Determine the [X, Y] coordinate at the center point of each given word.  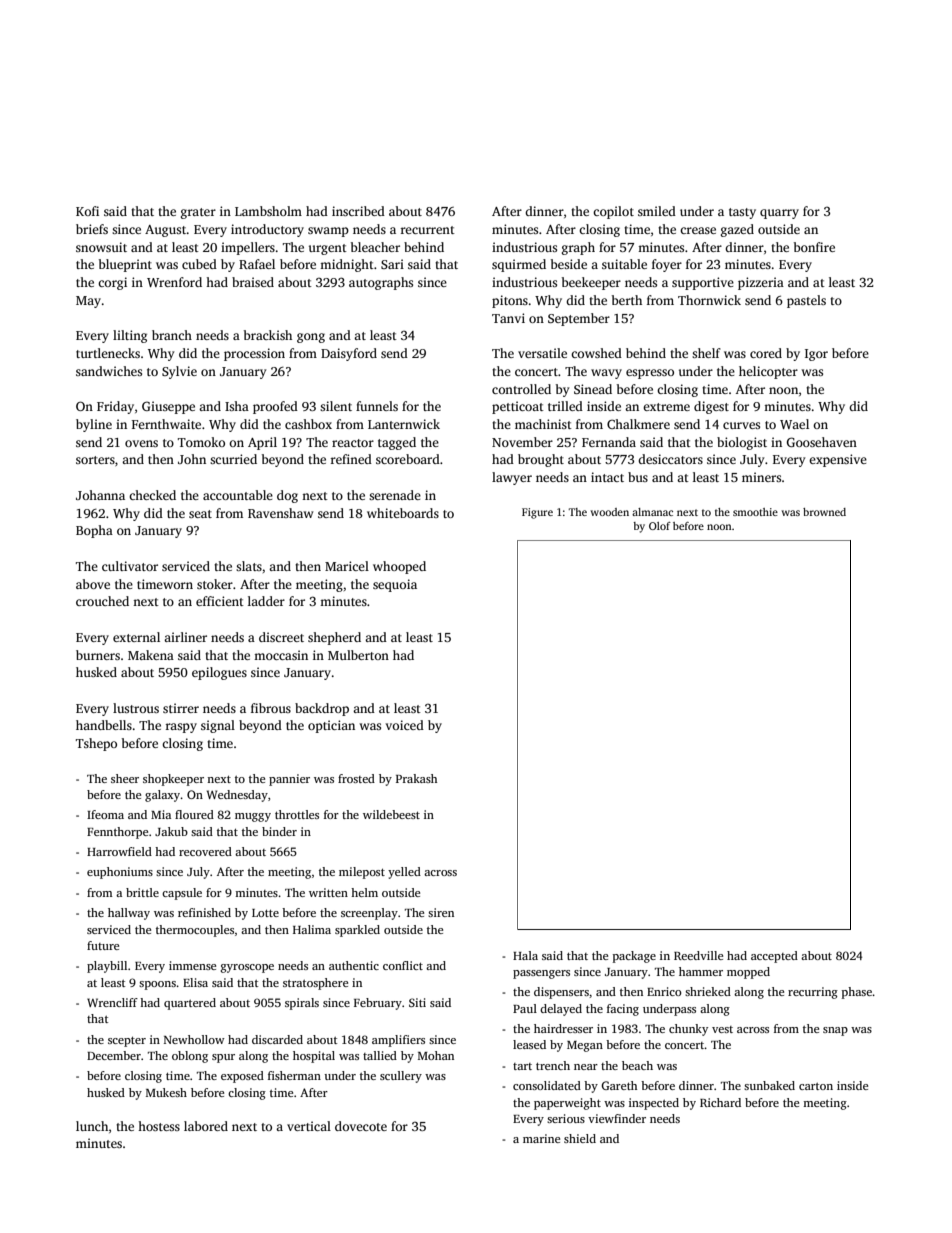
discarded [277, 1039]
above [93, 584]
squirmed [519, 265]
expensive [838, 460]
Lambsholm [268, 211]
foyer [667, 265]
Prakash [416, 778]
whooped [399, 567]
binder [279, 831]
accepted [774, 957]
